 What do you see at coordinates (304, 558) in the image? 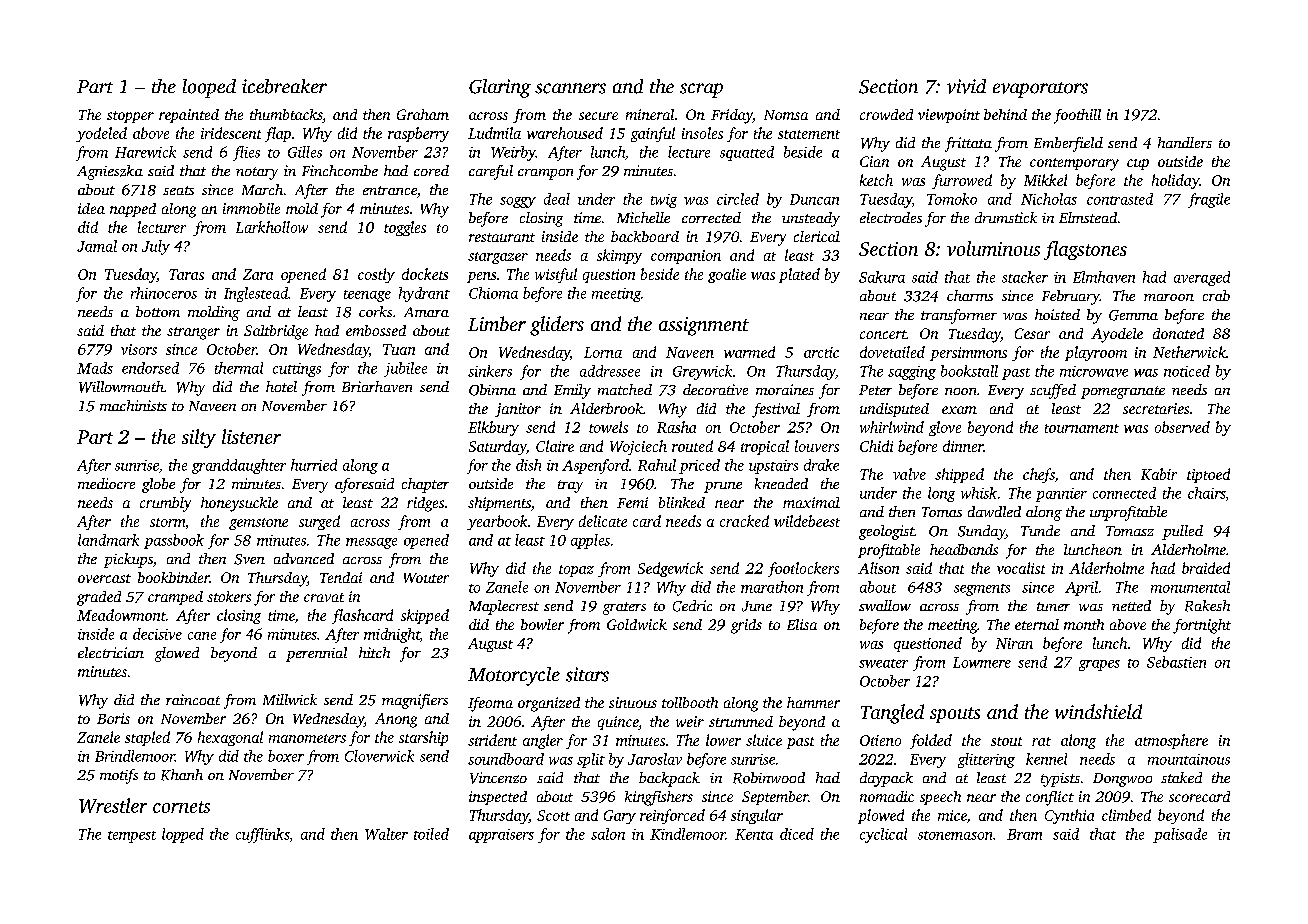
I see `advanced` at bounding box center [304, 558].
